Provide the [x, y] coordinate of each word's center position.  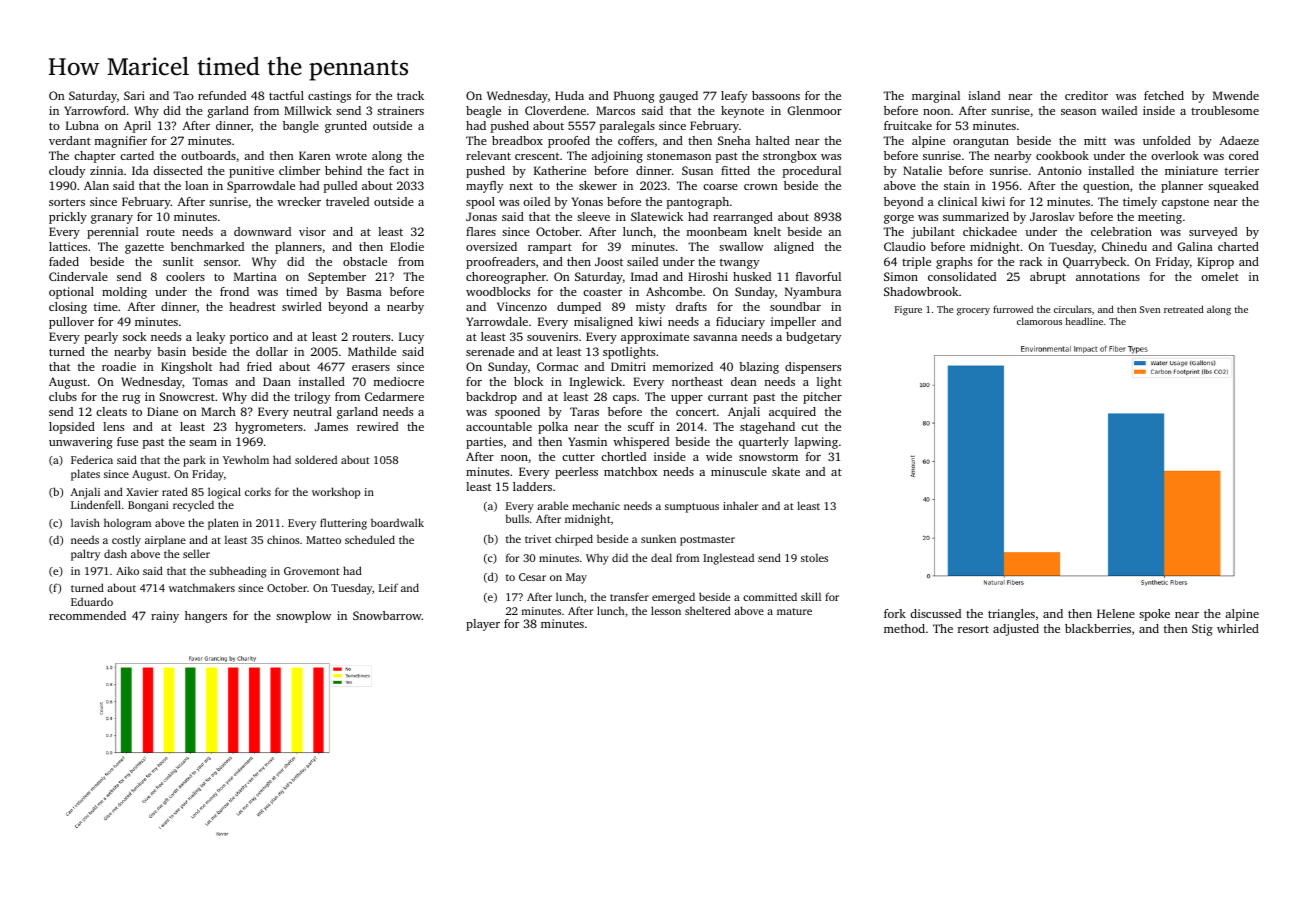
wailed [1119, 110]
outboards [208, 155]
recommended [87, 615]
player [483, 625]
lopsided [72, 428]
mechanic [596, 506]
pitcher [822, 398]
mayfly [484, 187]
